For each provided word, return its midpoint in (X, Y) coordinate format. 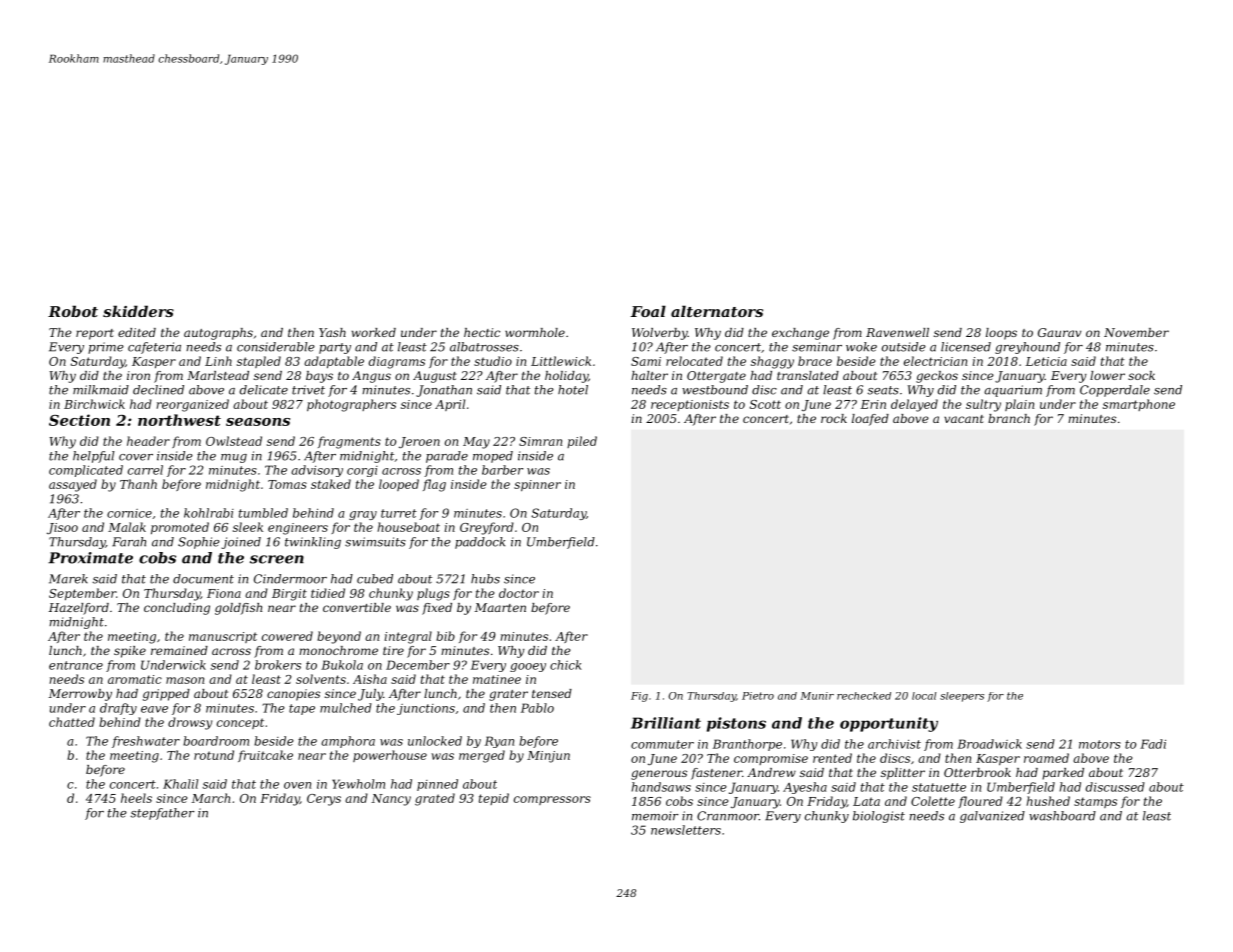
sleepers (962, 697)
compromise (771, 759)
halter (649, 375)
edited (137, 332)
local (924, 696)
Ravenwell (897, 332)
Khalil (180, 784)
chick (566, 665)
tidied (328, 593)
